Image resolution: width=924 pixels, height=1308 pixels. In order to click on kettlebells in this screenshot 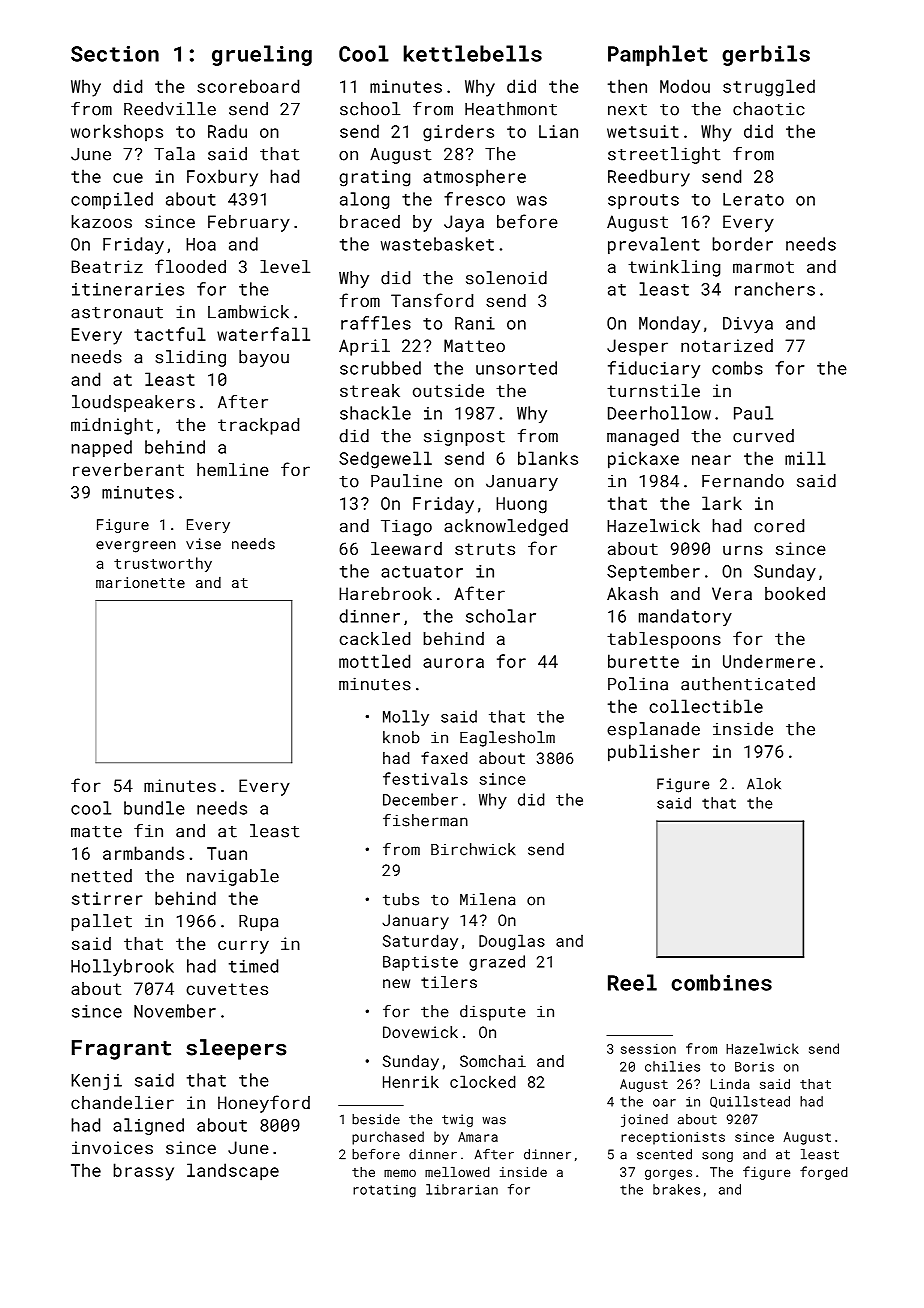, I will do `click(473, 53)`.
